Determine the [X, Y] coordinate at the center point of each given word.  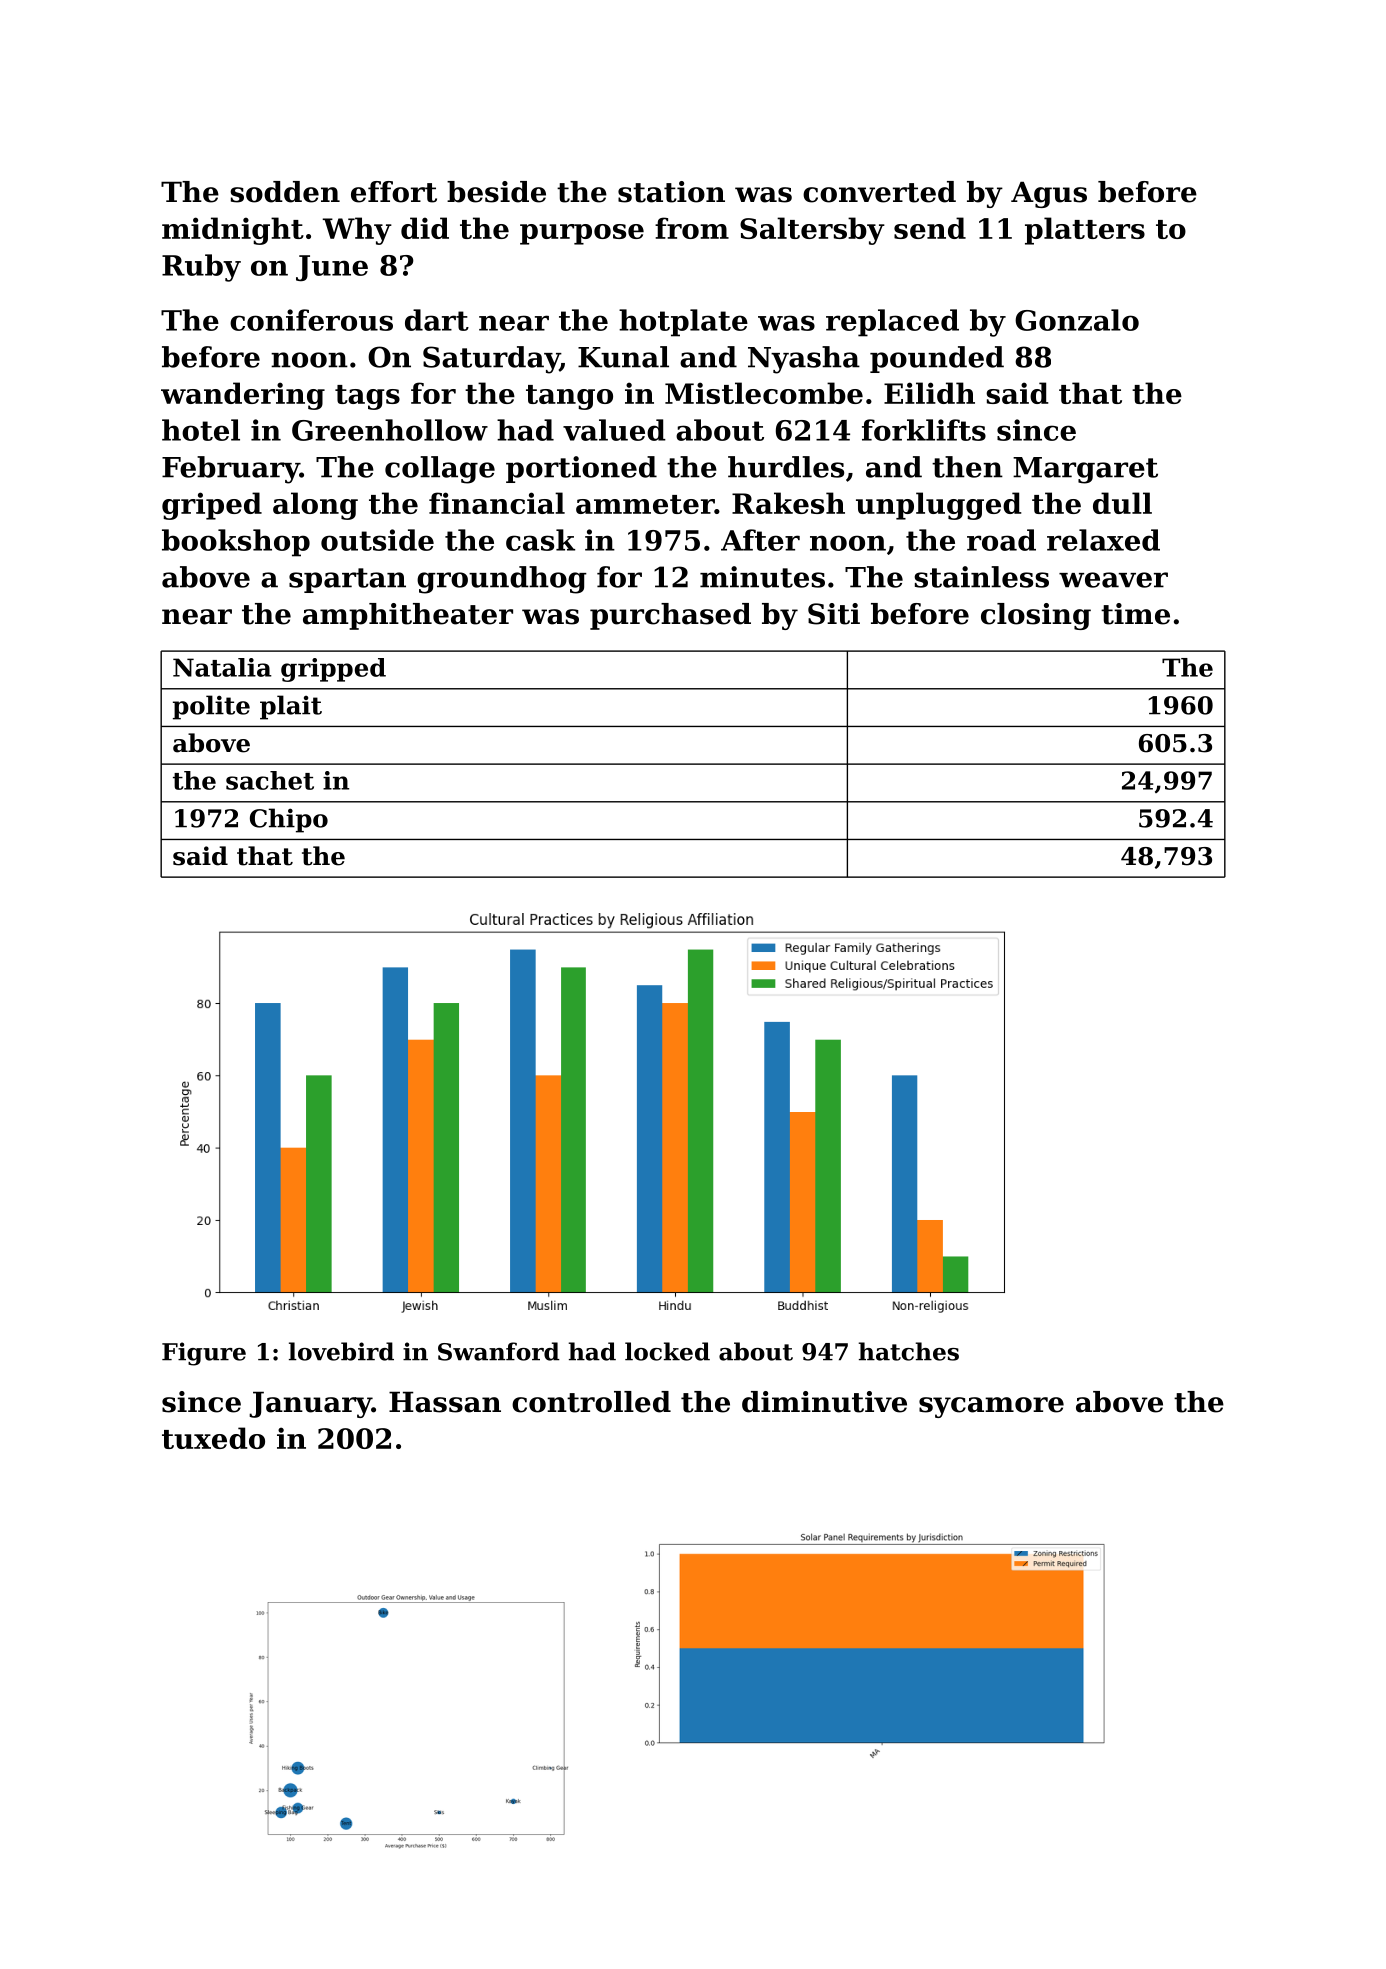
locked [667, 1351]
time [1135, 614]
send [930, 228]
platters [1085, 231]
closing [1036, 616]
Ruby [201, 268]
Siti [834, 614]
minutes [762, 577]
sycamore [991, 1407]
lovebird [341, 1351]
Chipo [289, 820]
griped [212, 506]
